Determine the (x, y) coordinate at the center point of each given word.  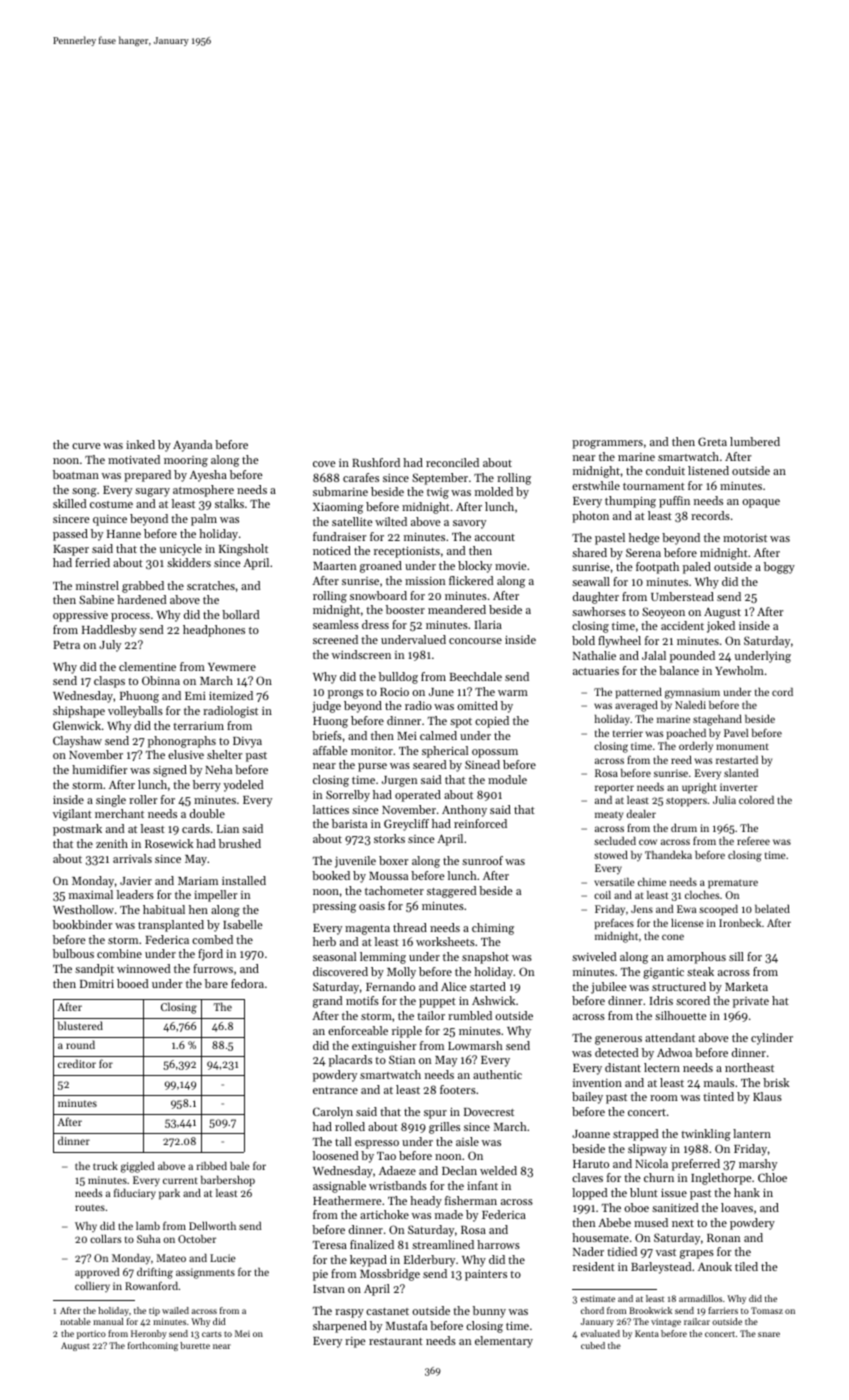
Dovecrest (489, 1112)
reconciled (452, 462)
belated (772, 909)
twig (438, 493)
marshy (758, 1165)
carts (212, 1334)
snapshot (485, 958)
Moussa (388, 876)
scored (693, 1000)
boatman (76, 474)
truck (105, 1166)
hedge (644, 539)
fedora (247, 983)
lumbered (755, 441)
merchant (119, 813)
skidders (189, 562)
